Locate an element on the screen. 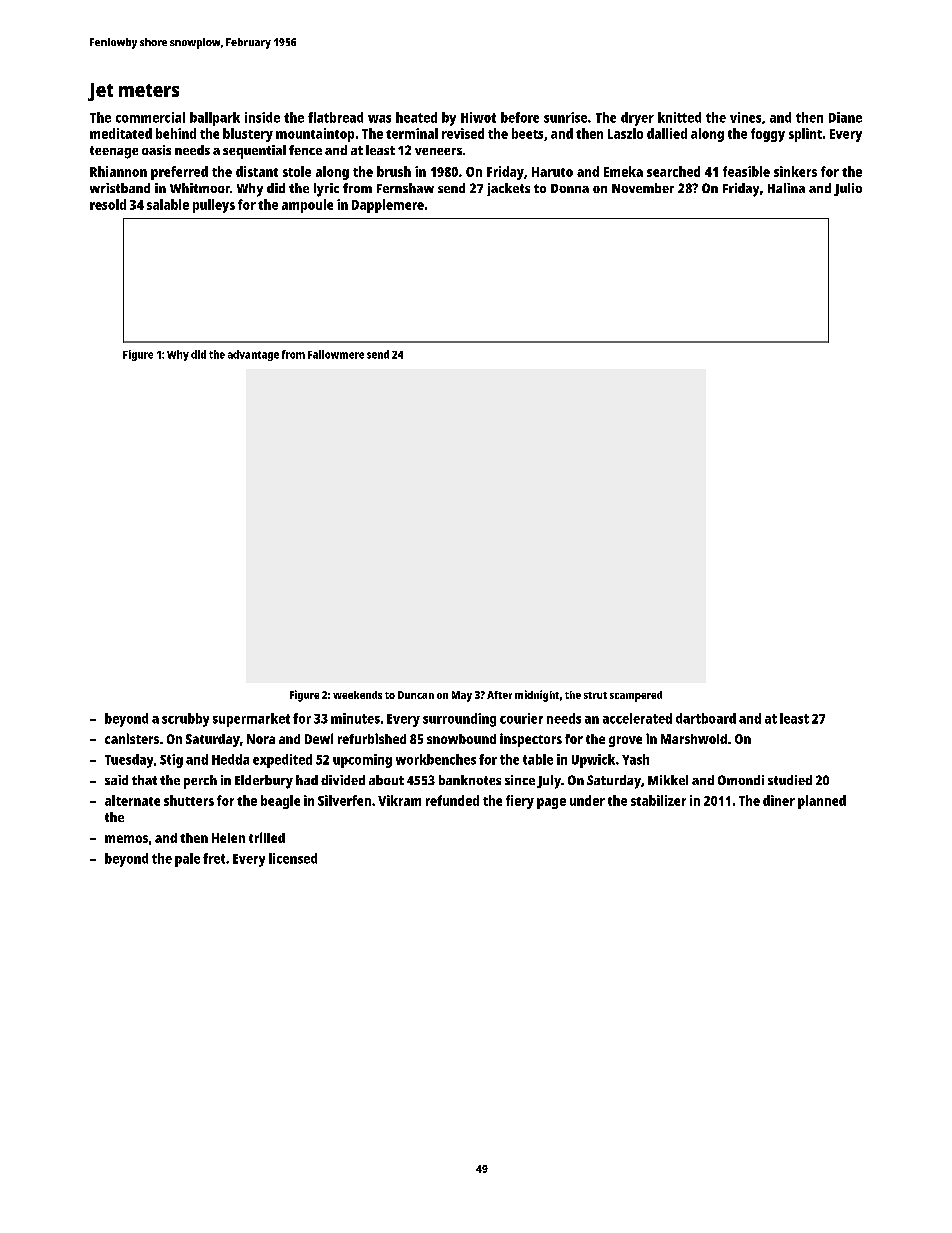 The height and width of the screenshot is (1233, 952). meters is located at coordinates (149, 90).
